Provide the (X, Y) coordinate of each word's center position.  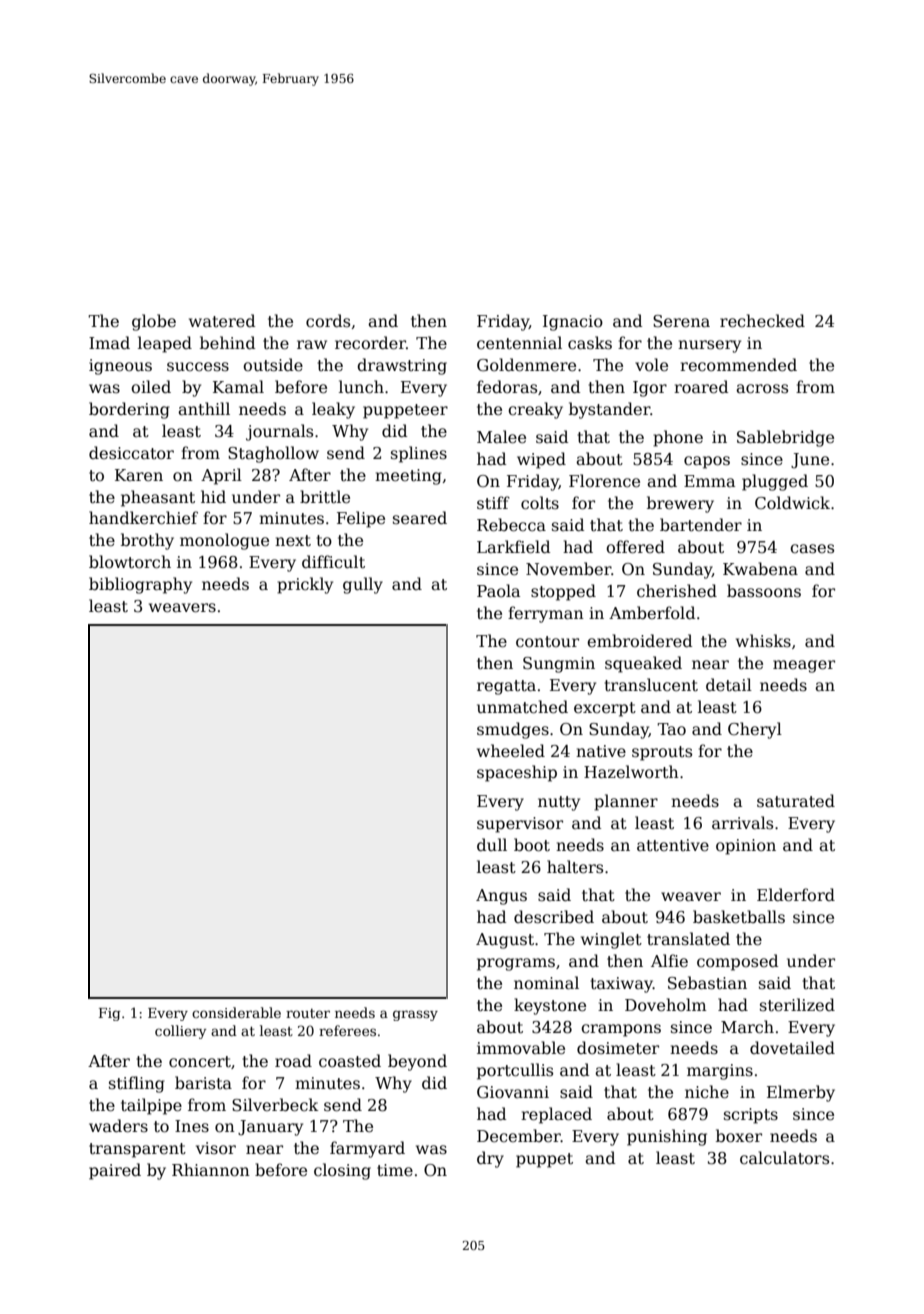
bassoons (764, 591)
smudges (513, 730)
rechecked (762, 321)
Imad (109, 342)
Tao (671, 729)
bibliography (140, 585)
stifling (137, 1084)
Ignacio (573, 323)
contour (547, 641)
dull (492, 844)
